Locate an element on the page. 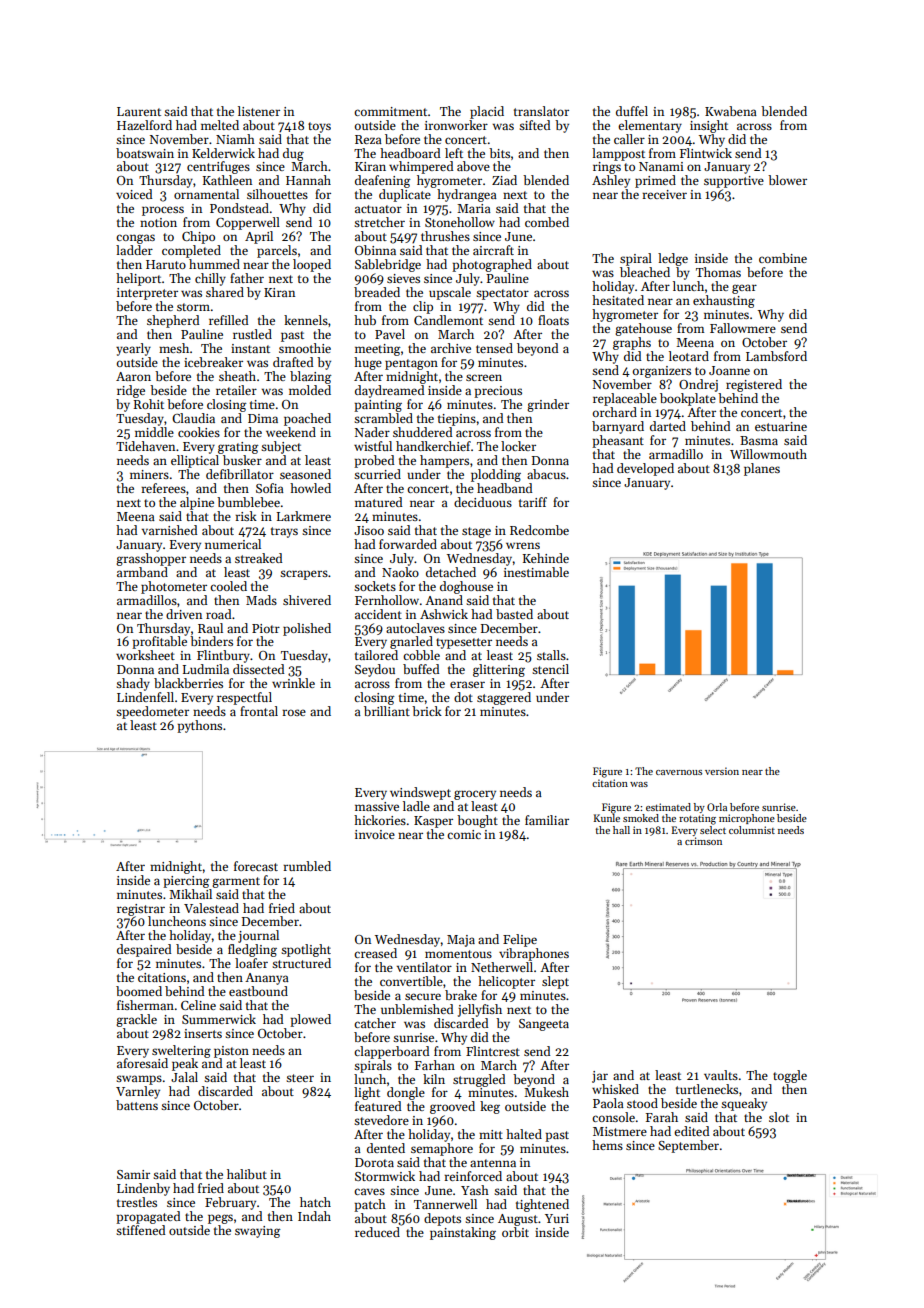 The width and height of the image is (924, 1308). Pondstead is located at coordinates (239, 208).
